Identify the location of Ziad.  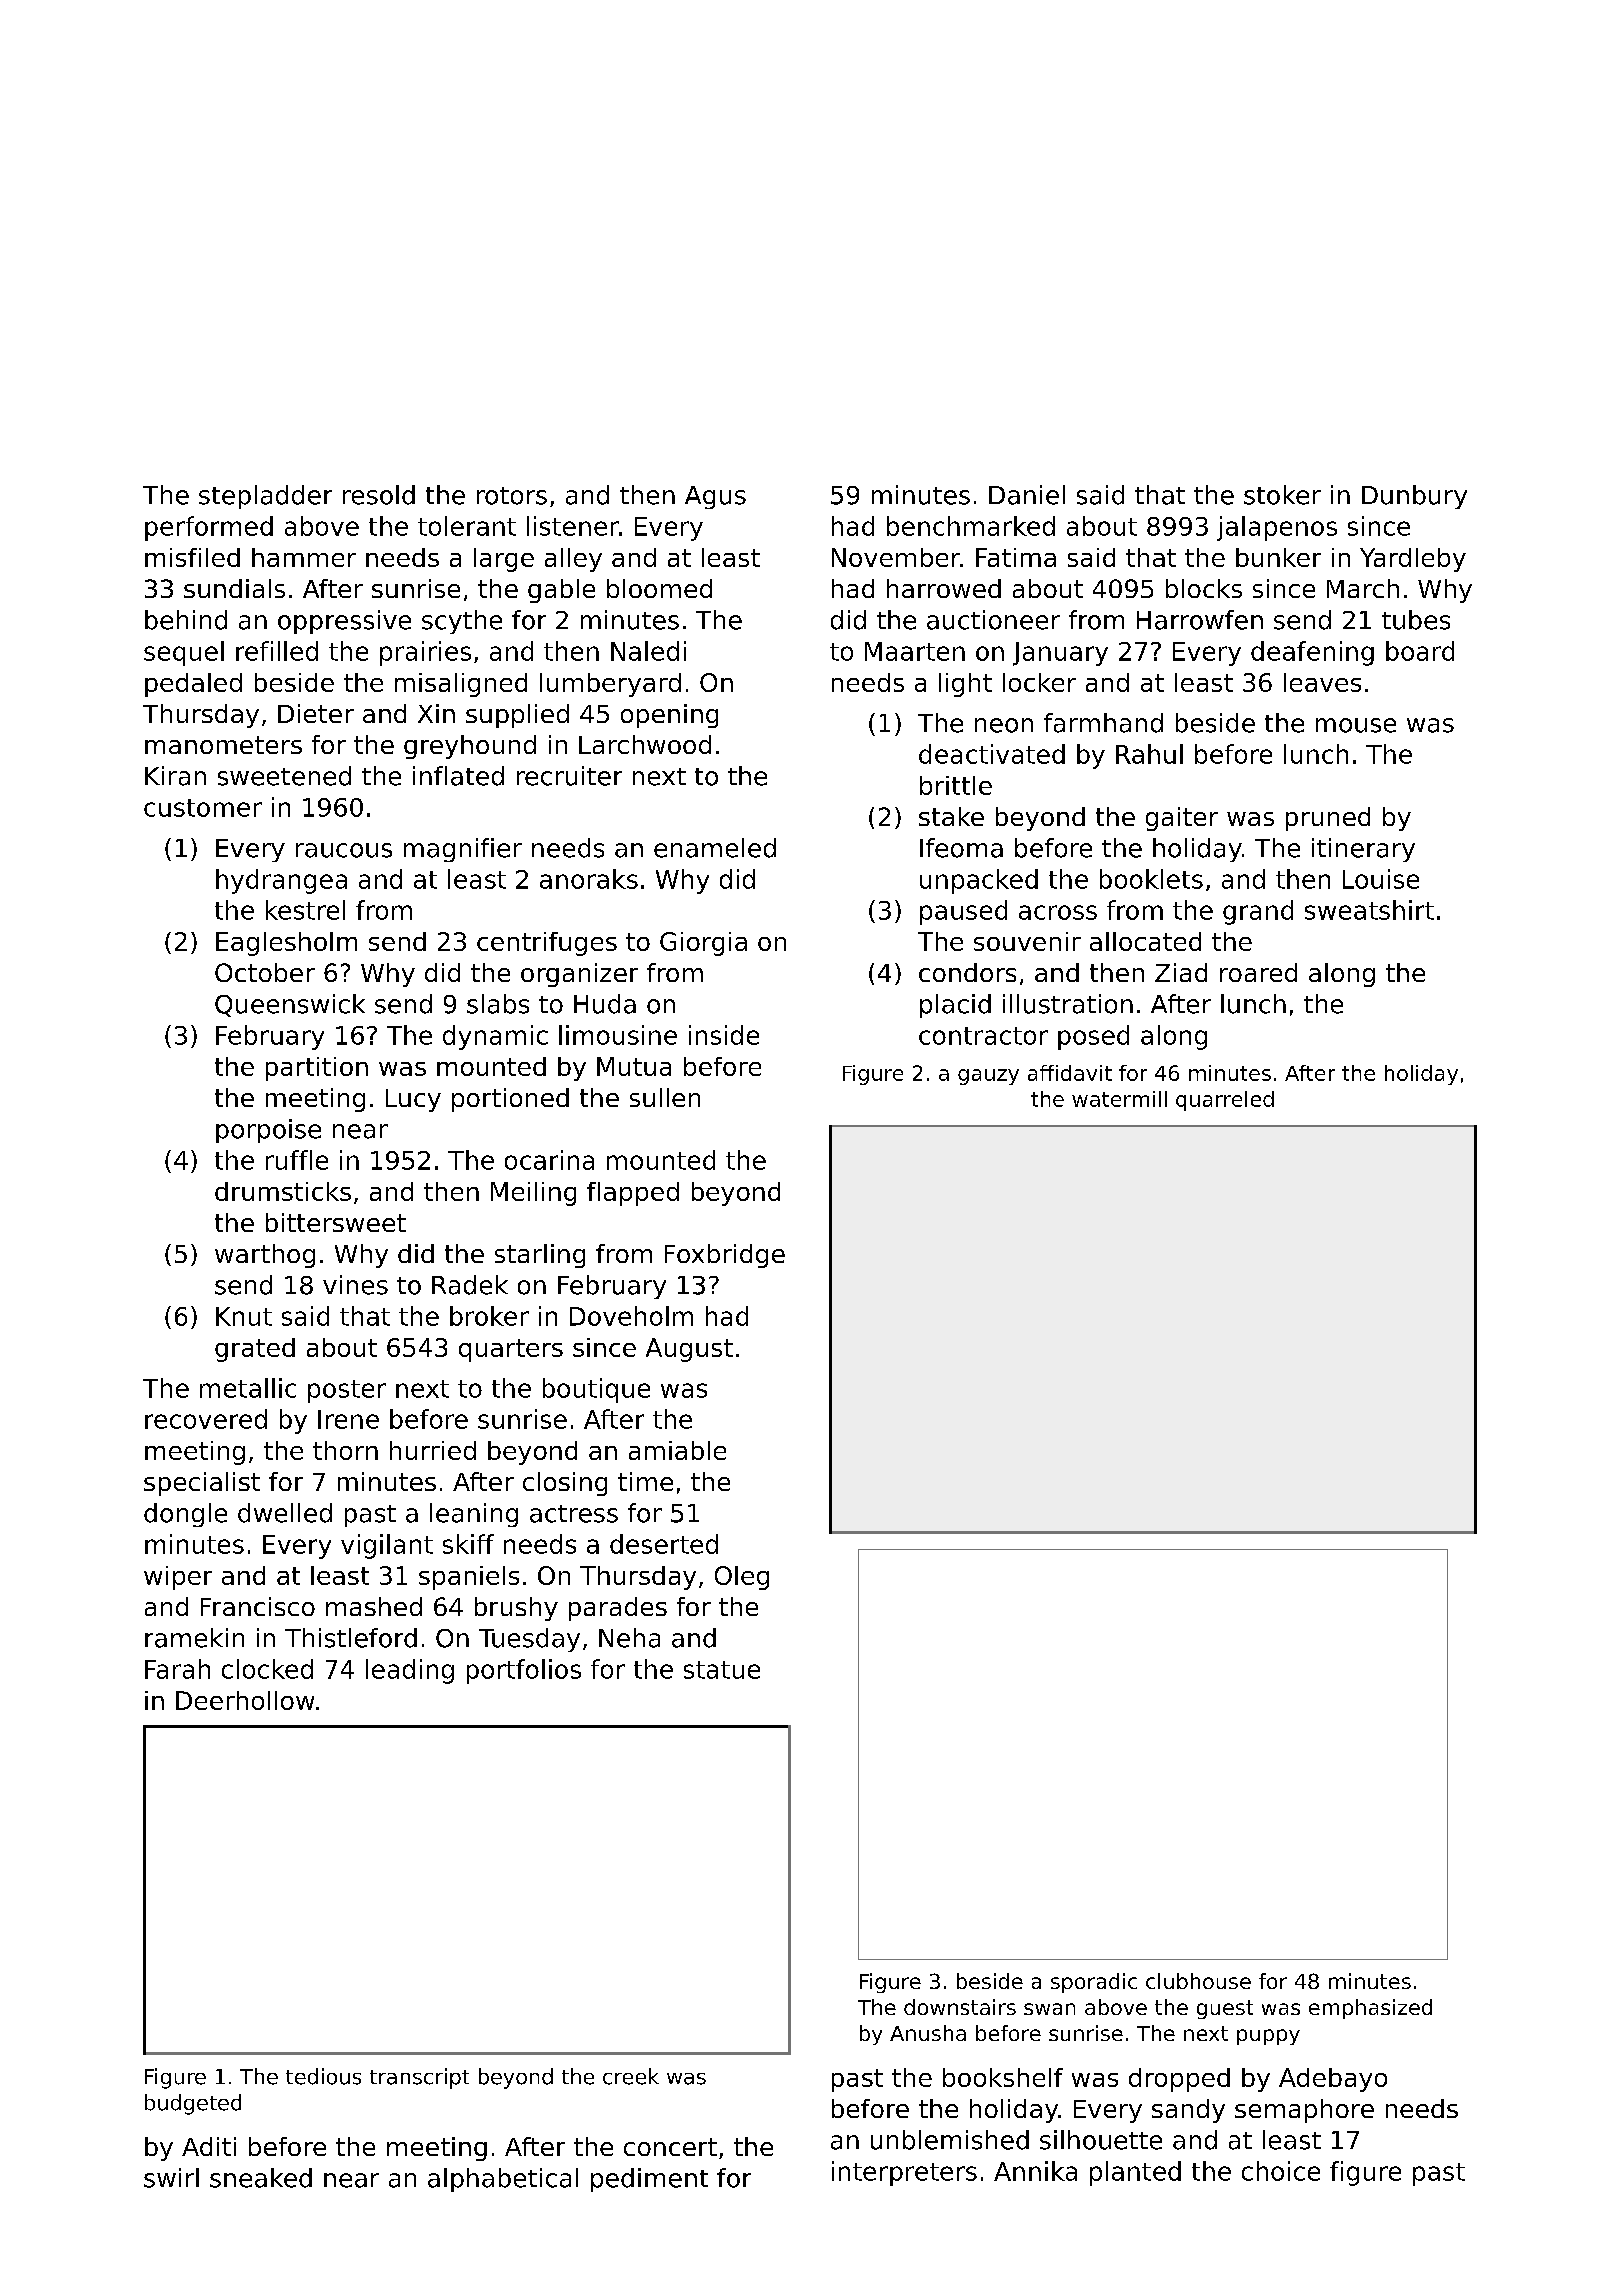
(1181, 972).
